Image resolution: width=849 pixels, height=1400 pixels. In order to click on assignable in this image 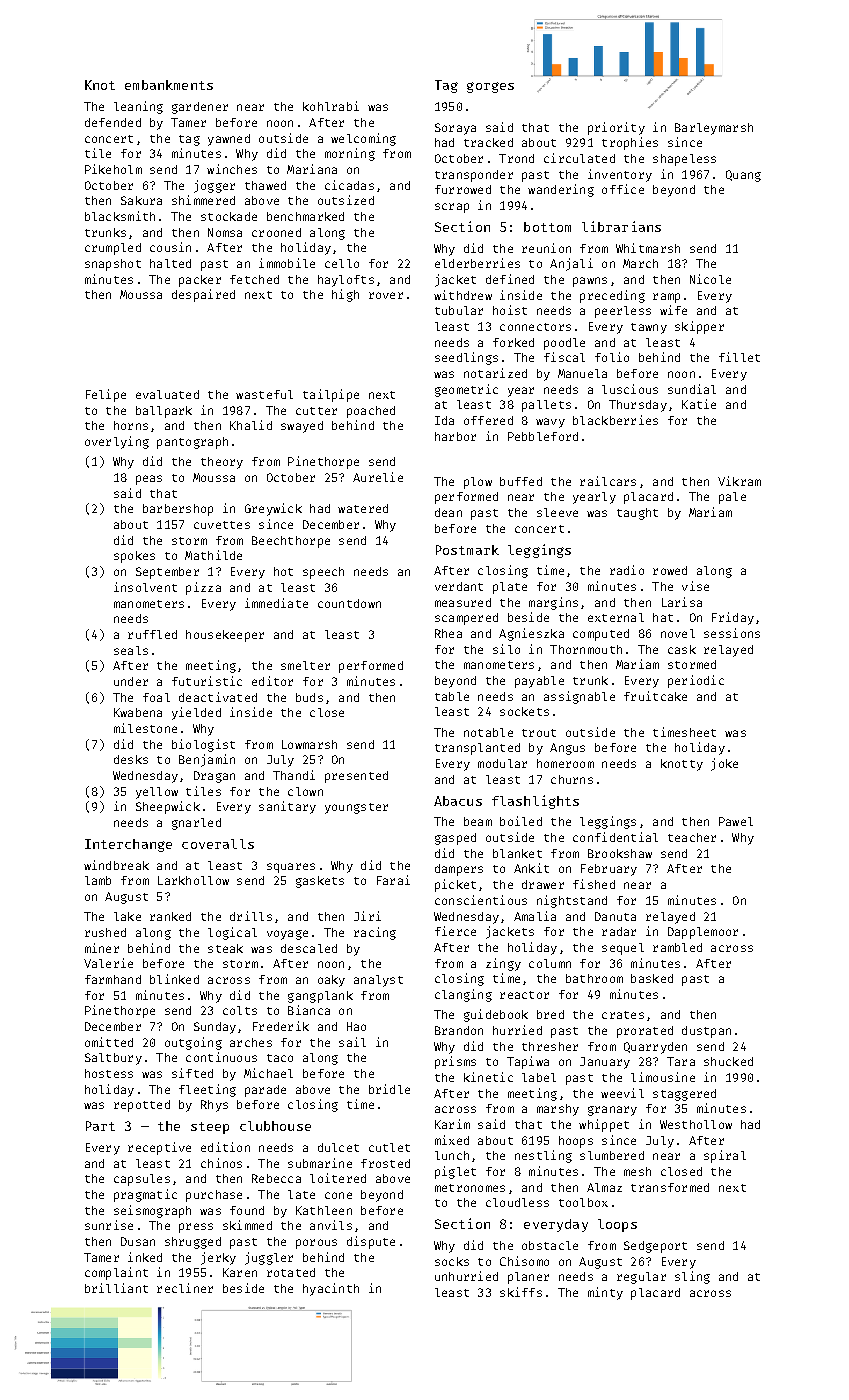, I will do `click(579, 697)`.
